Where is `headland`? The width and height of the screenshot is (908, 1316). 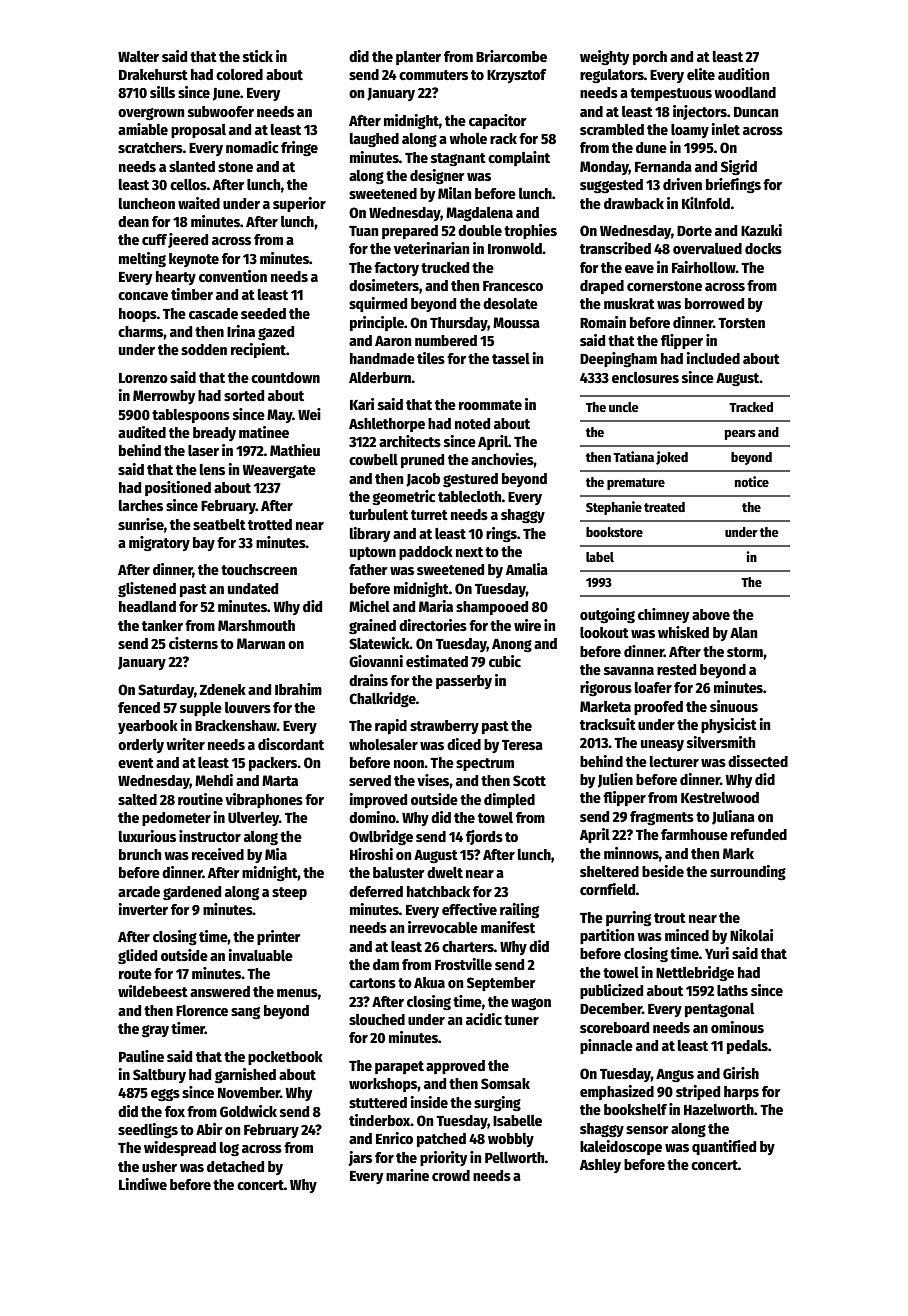
headland is located at coordinates (147, 606).
